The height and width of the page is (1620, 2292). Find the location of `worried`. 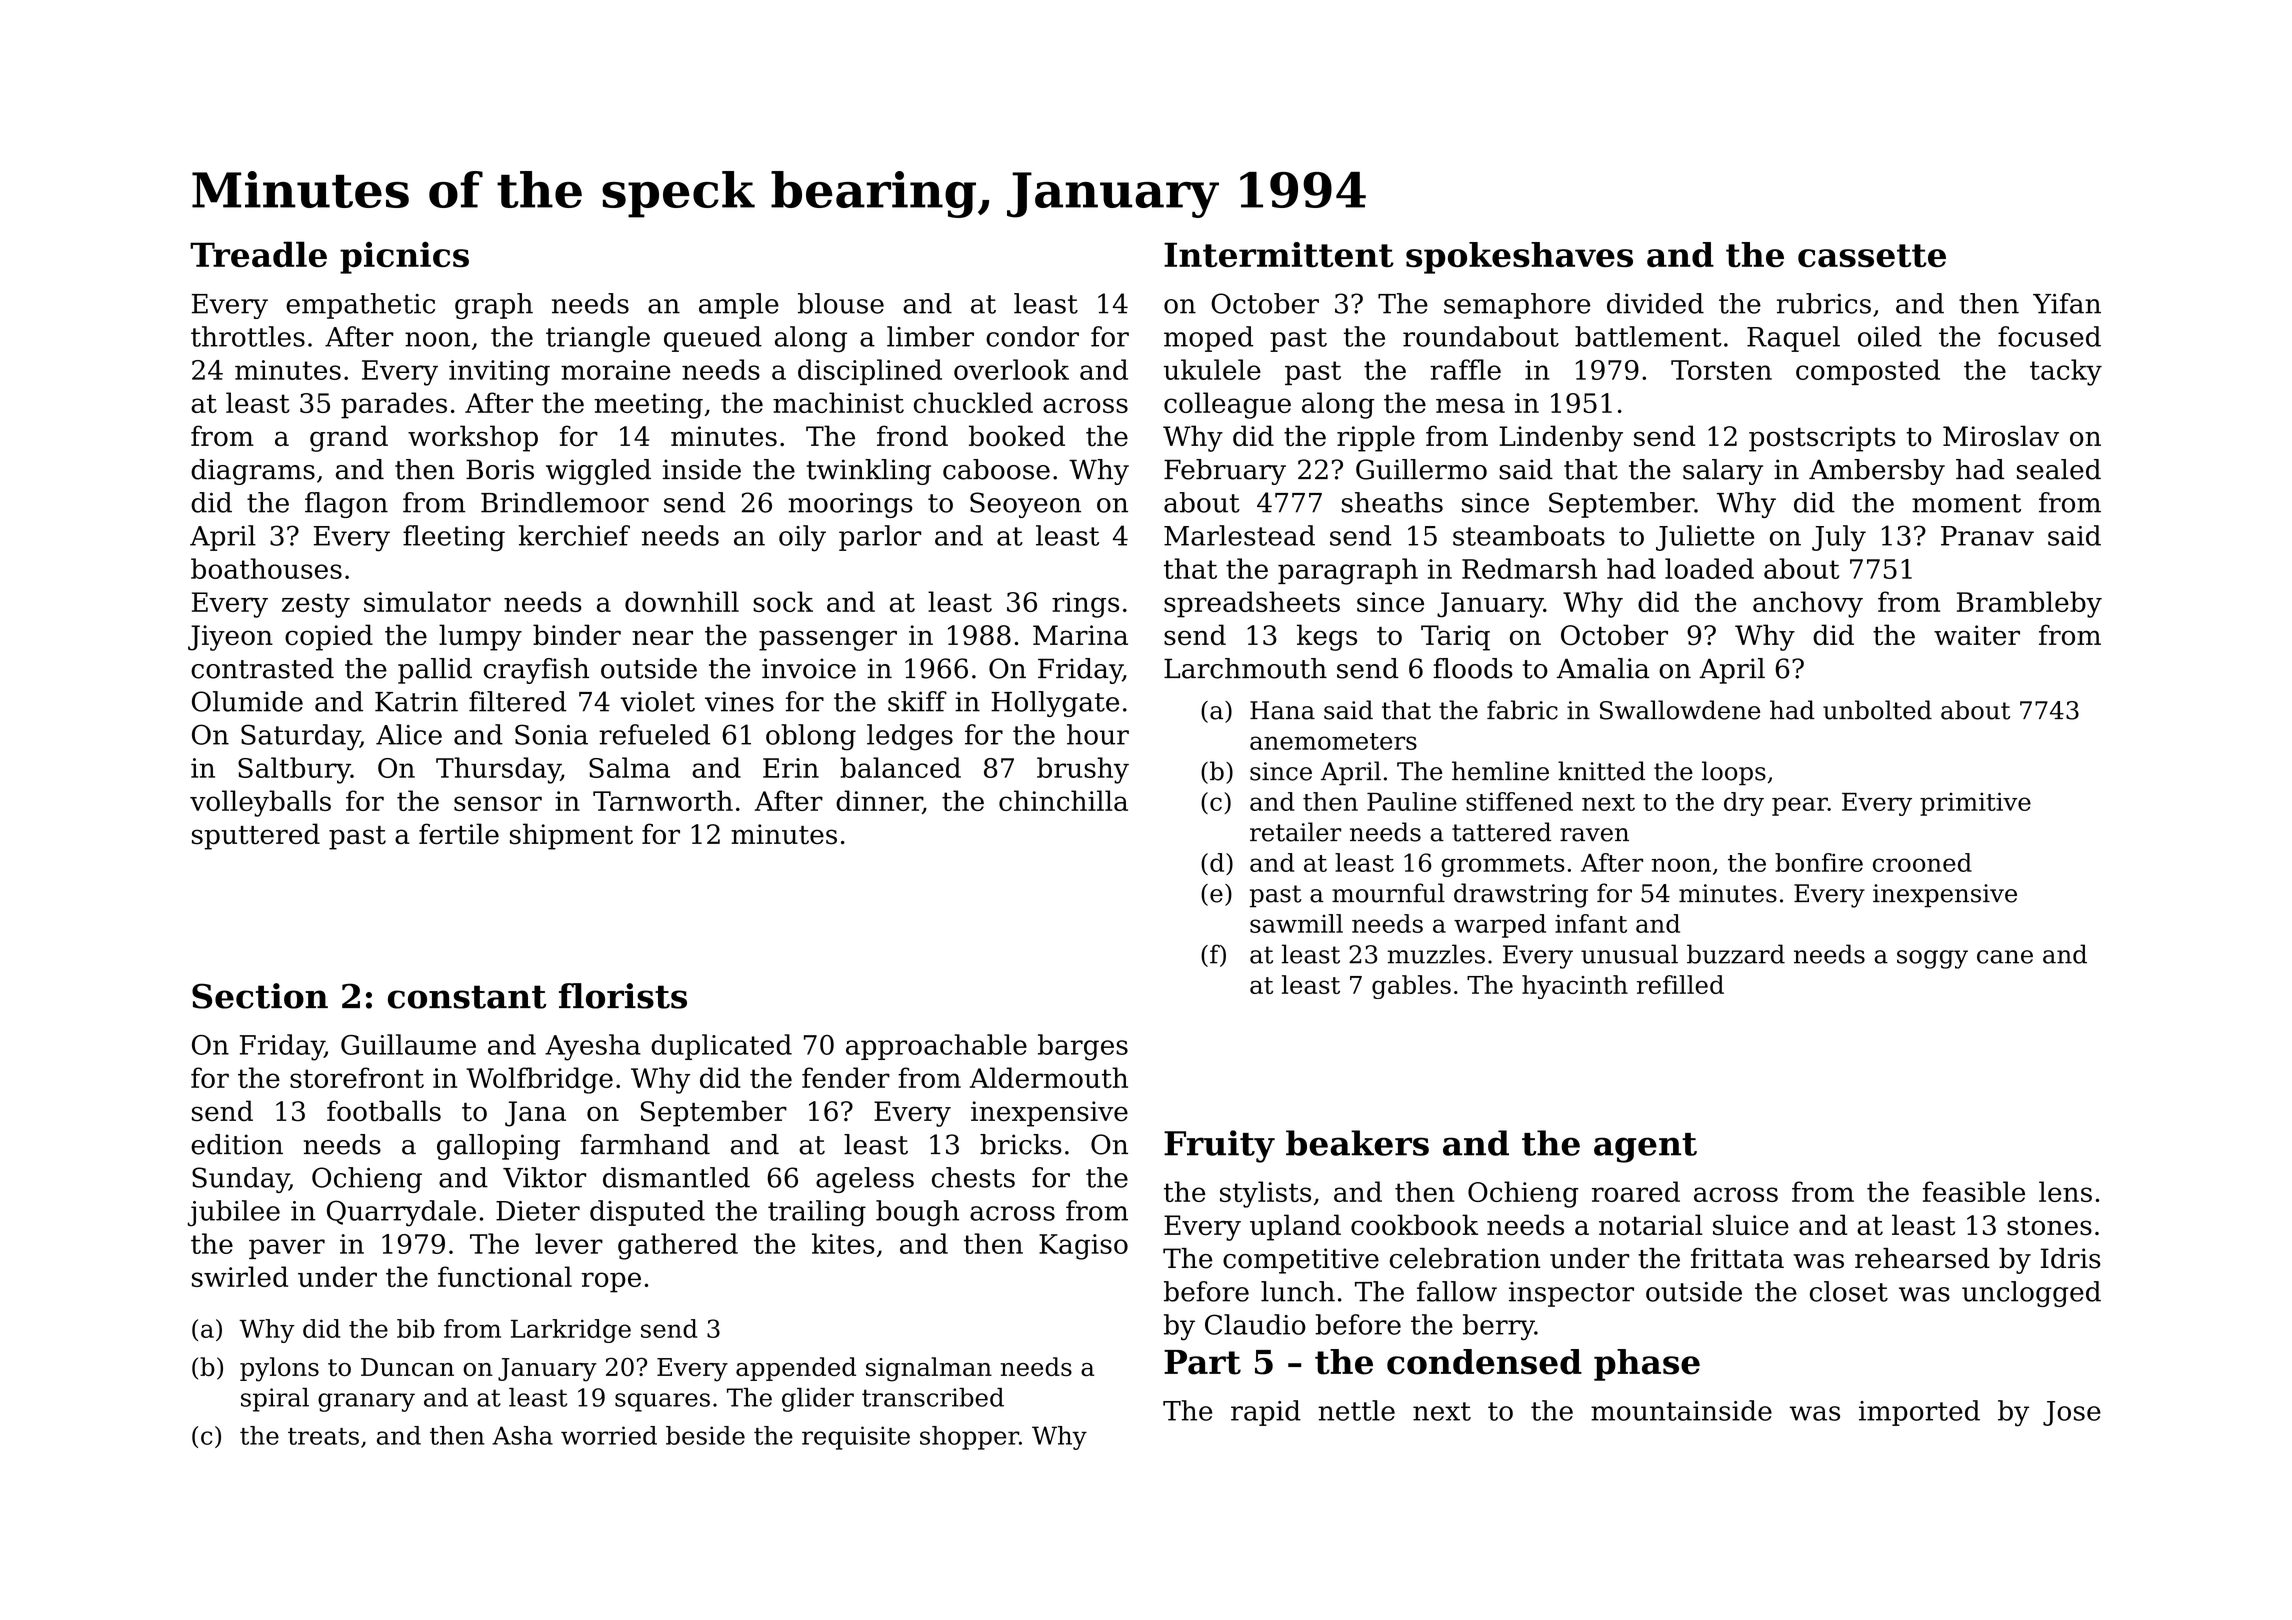

worried is located at coordinates (609, 1435).
